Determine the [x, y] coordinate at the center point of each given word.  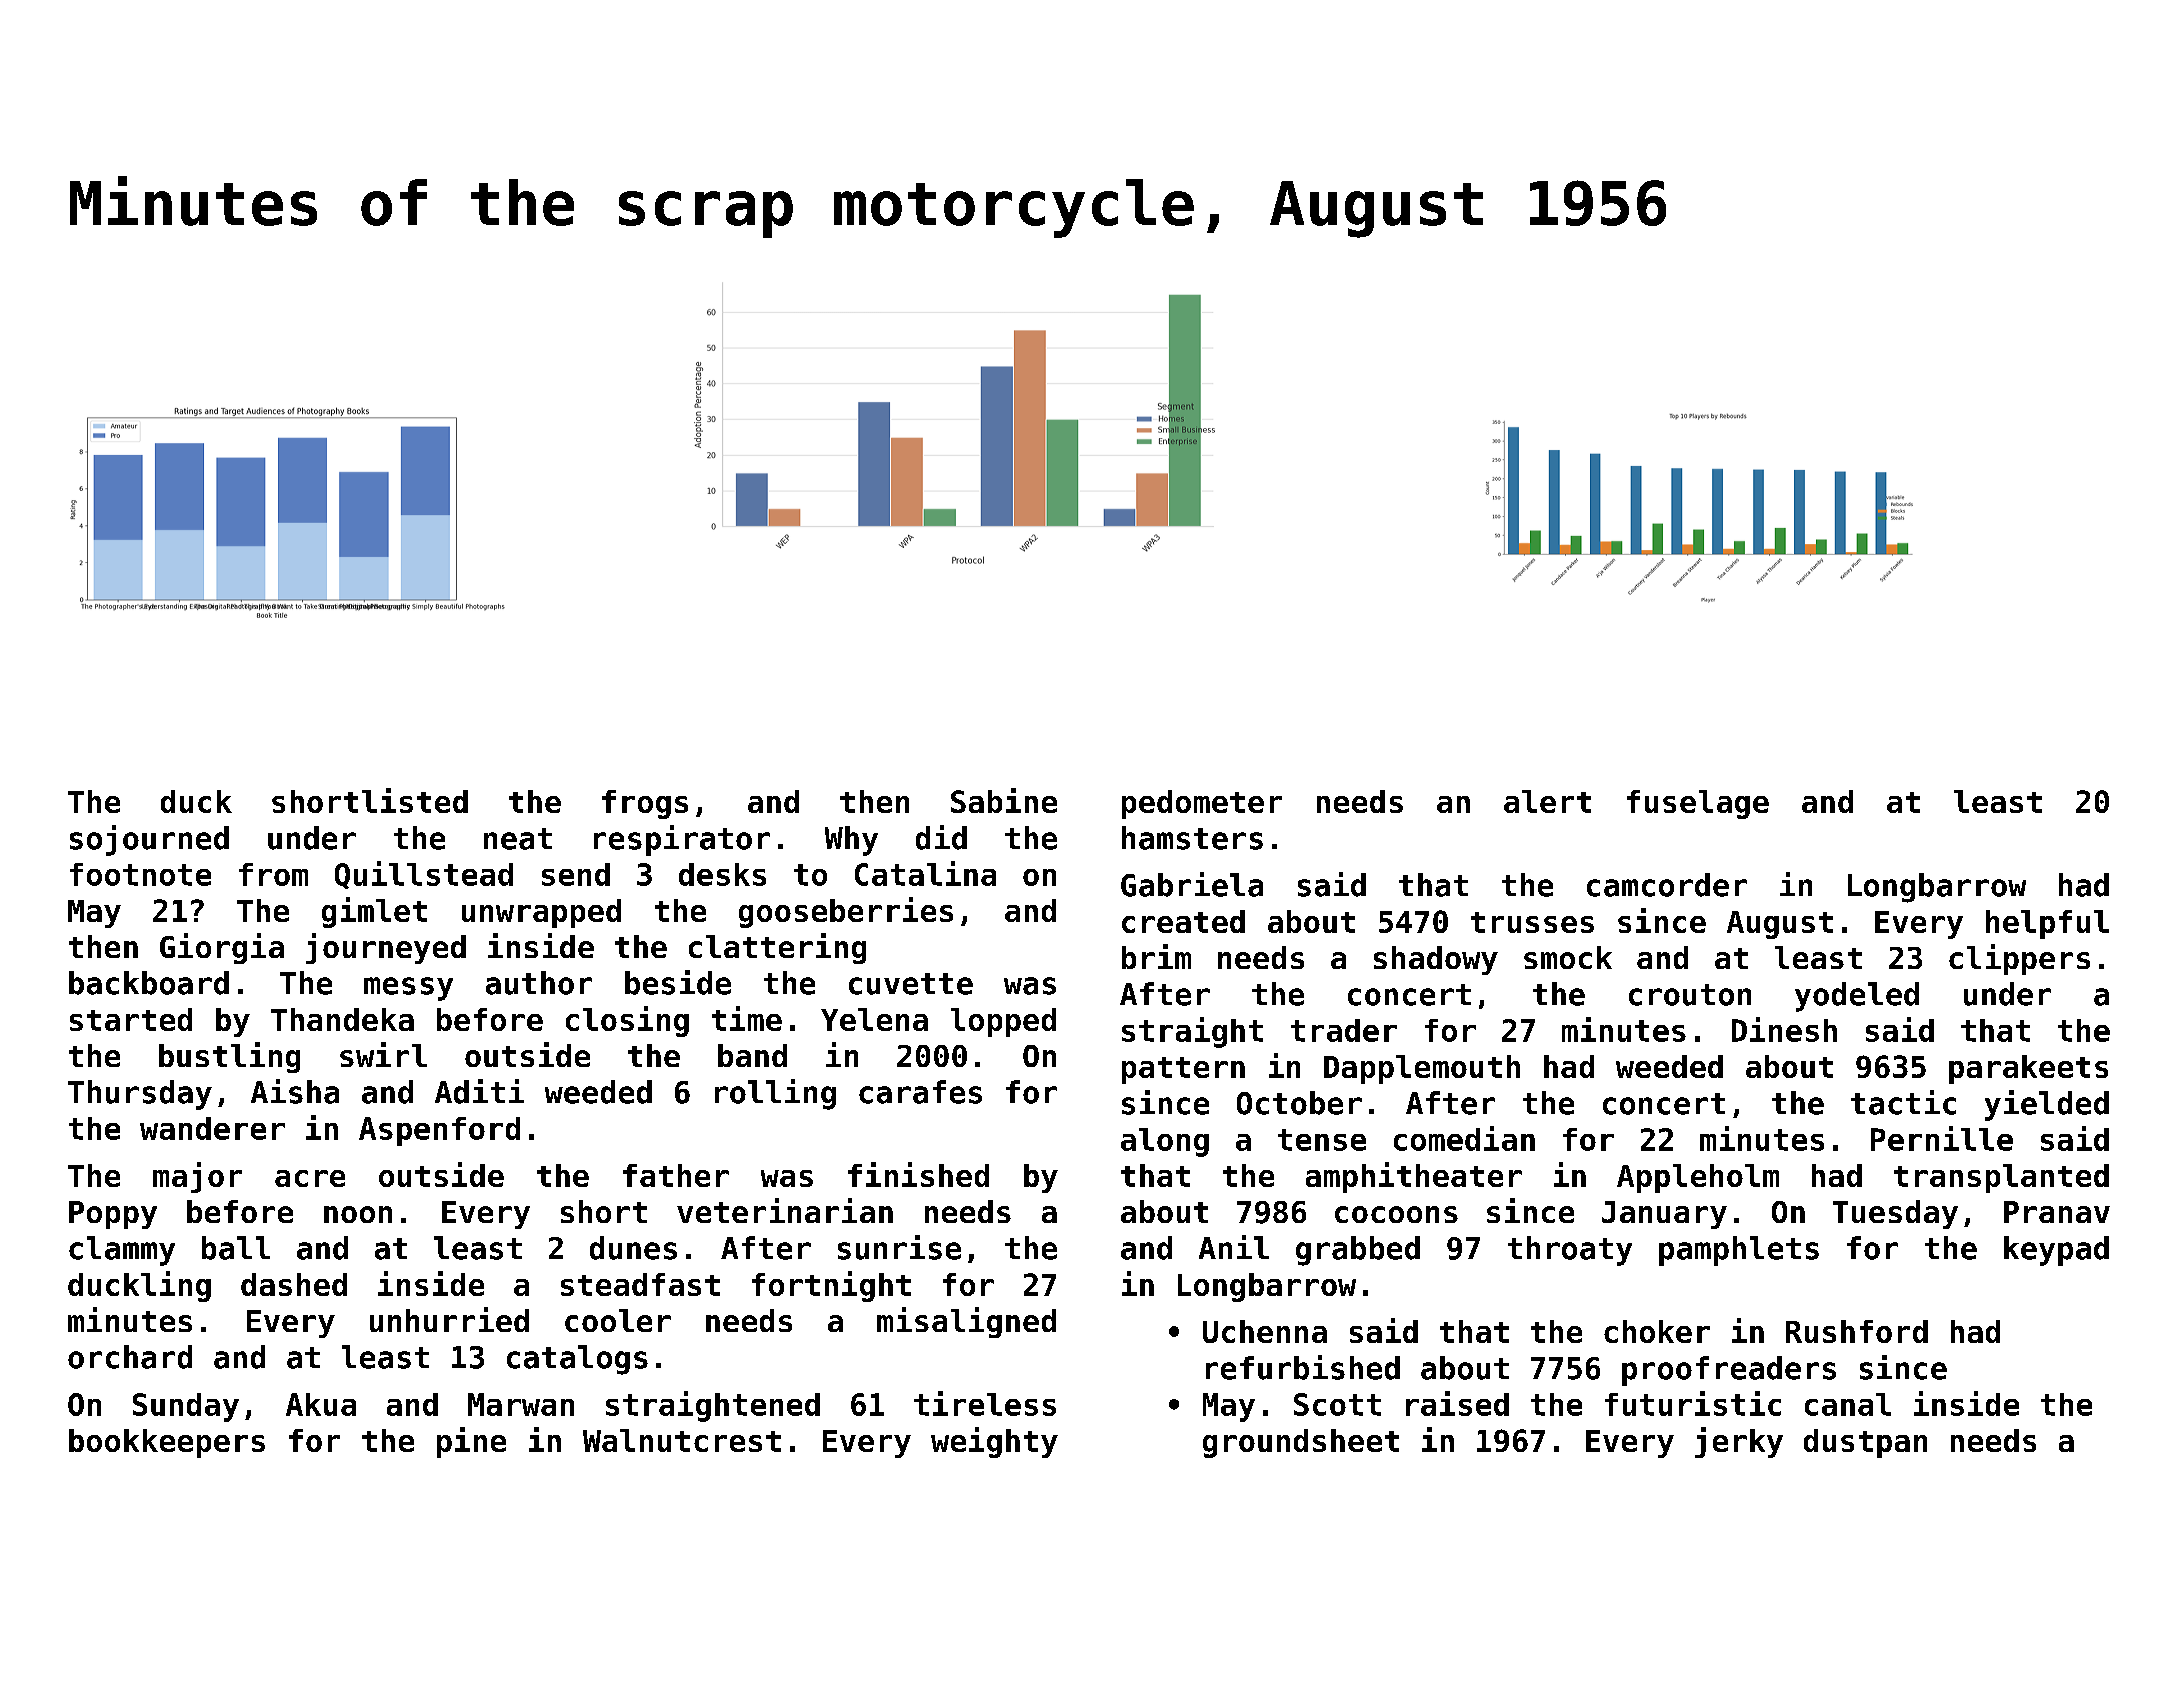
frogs [645, 804]
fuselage [1698, 804]
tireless [985, 1403]
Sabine [1004, 800]
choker [1657, 1331]
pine [471, 1442]
